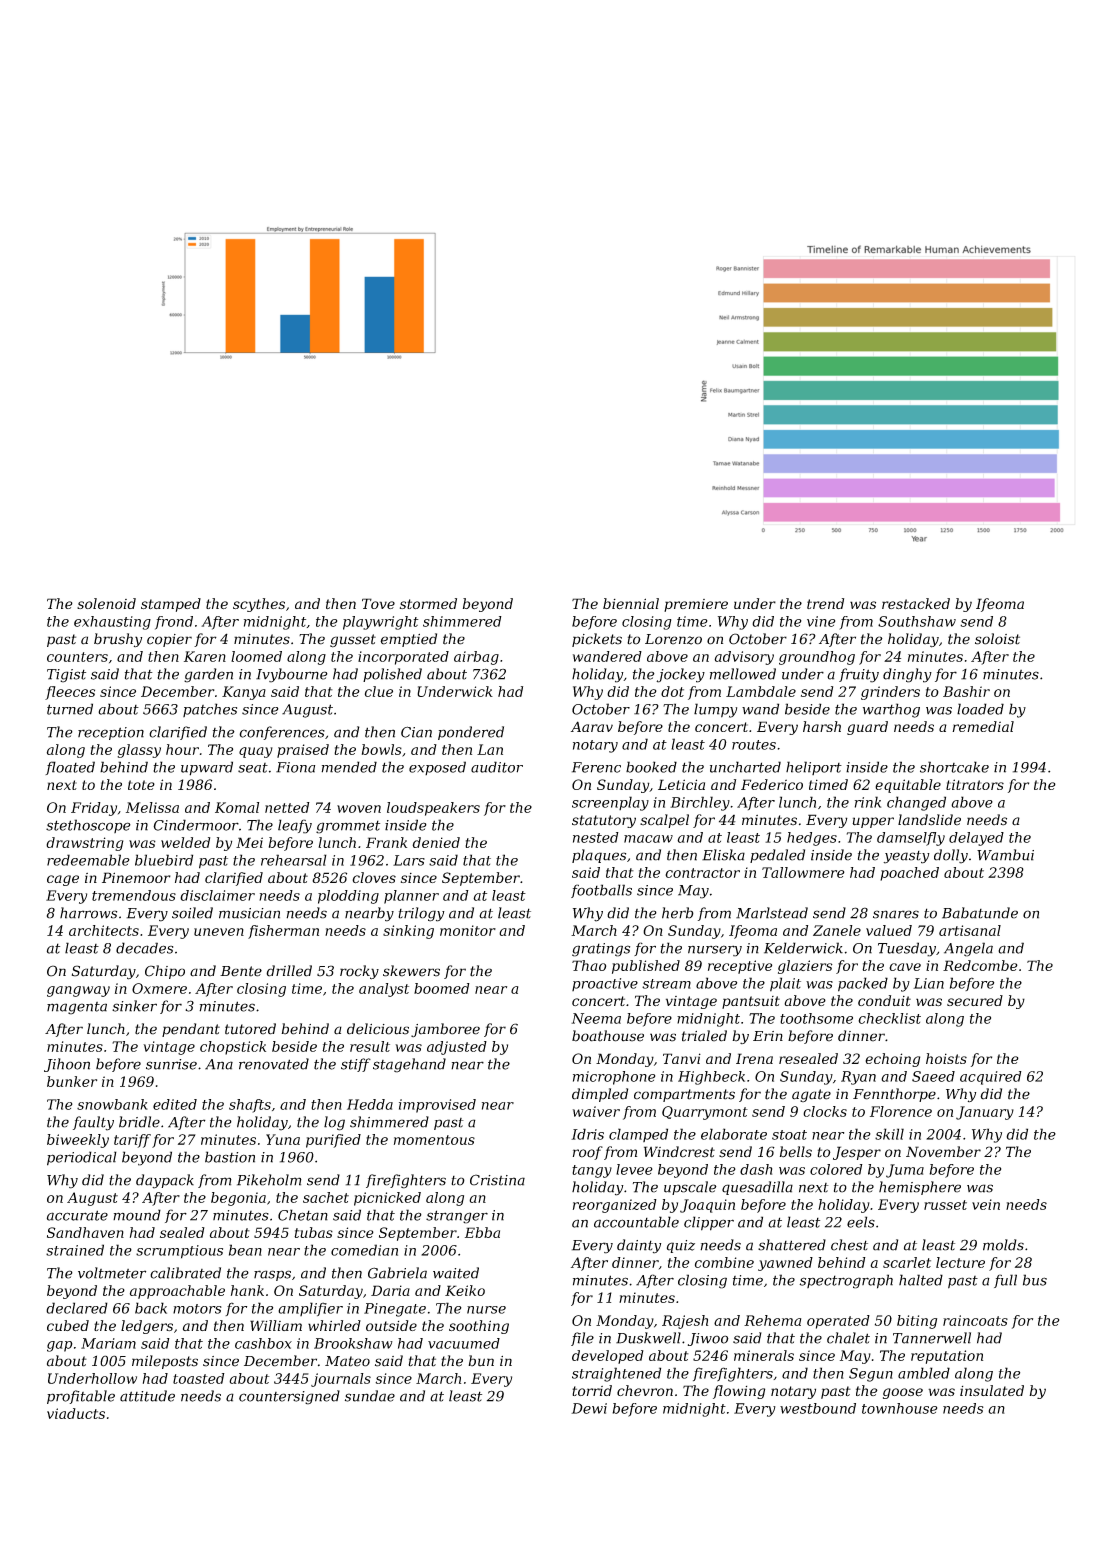 The width and height of the screenshot is (1107, 1565). What do you see at coordinates (347, 1361) in the screenshot?
I see `Mateo` at bounding box center [347, 1361].
